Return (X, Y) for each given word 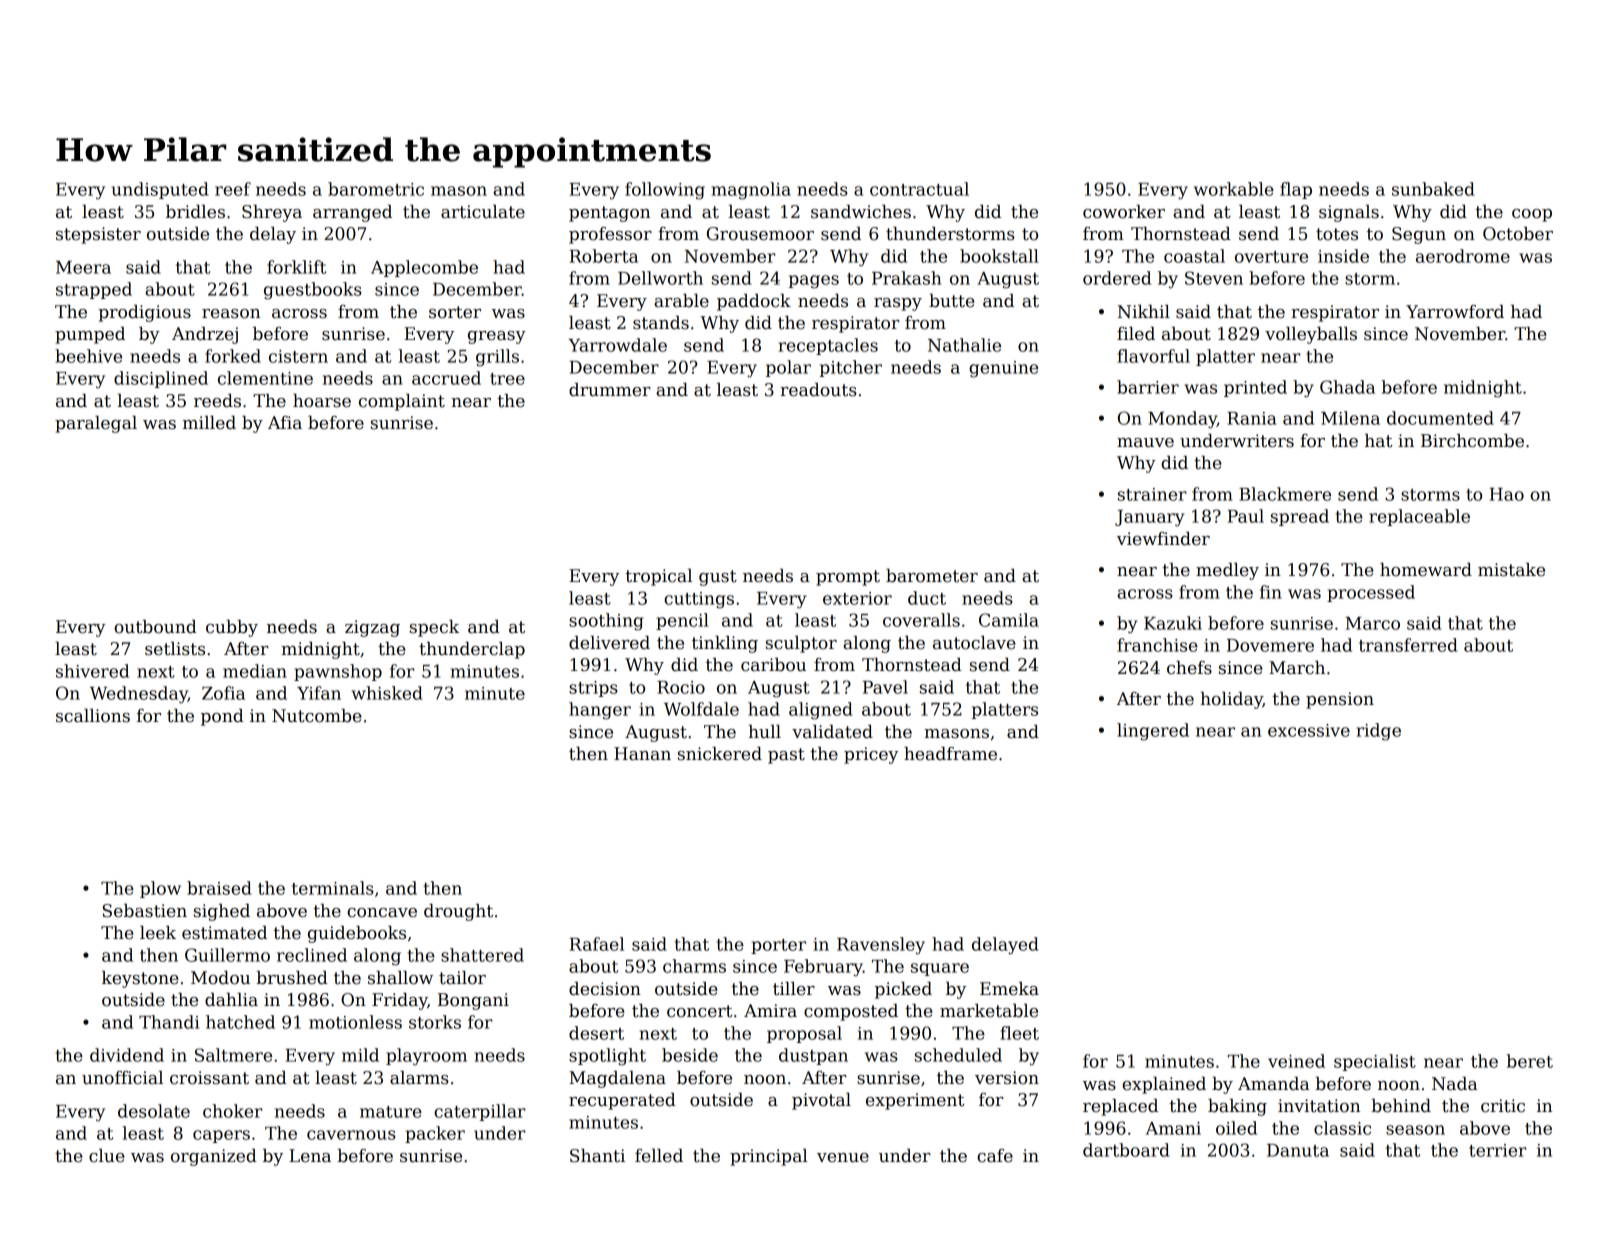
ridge (1379, 732)
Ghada (1347, 387)
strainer (1152, 494)
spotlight (607, 1057)
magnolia (751, 191)
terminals (333, 888)
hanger (600, 711)
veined (1296, 1061)
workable (1234, 189)
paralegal (96, 424)
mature (391, 1112)
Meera (83, 267)
